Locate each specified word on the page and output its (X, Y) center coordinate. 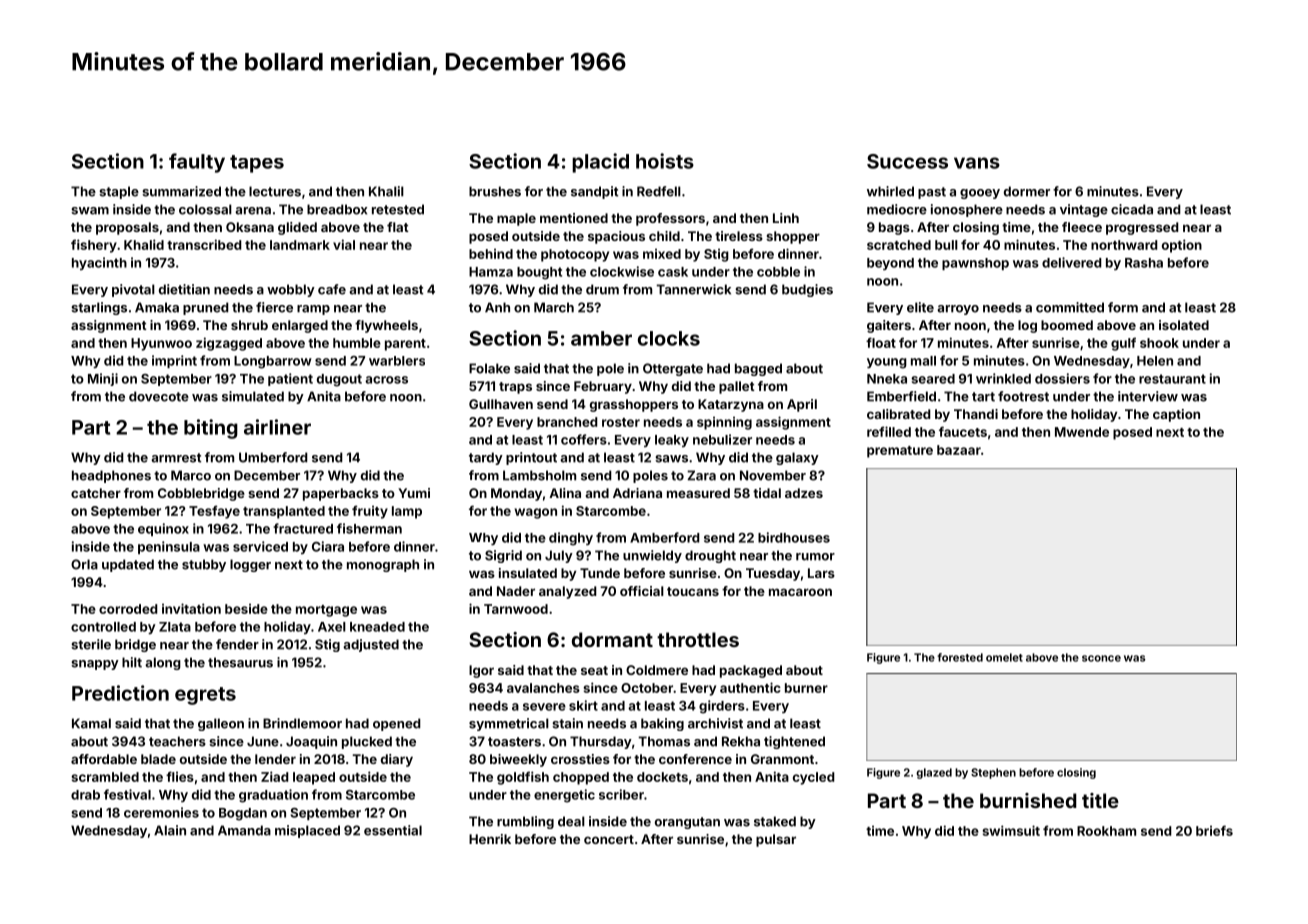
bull (946, 245)
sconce (1101, 658)
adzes (804, 493)
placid (600, 163)
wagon (535, 513)
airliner (277, 427)
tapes (257, 164)
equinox (163, 529)
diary (397, 760)
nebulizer (722, 439)
